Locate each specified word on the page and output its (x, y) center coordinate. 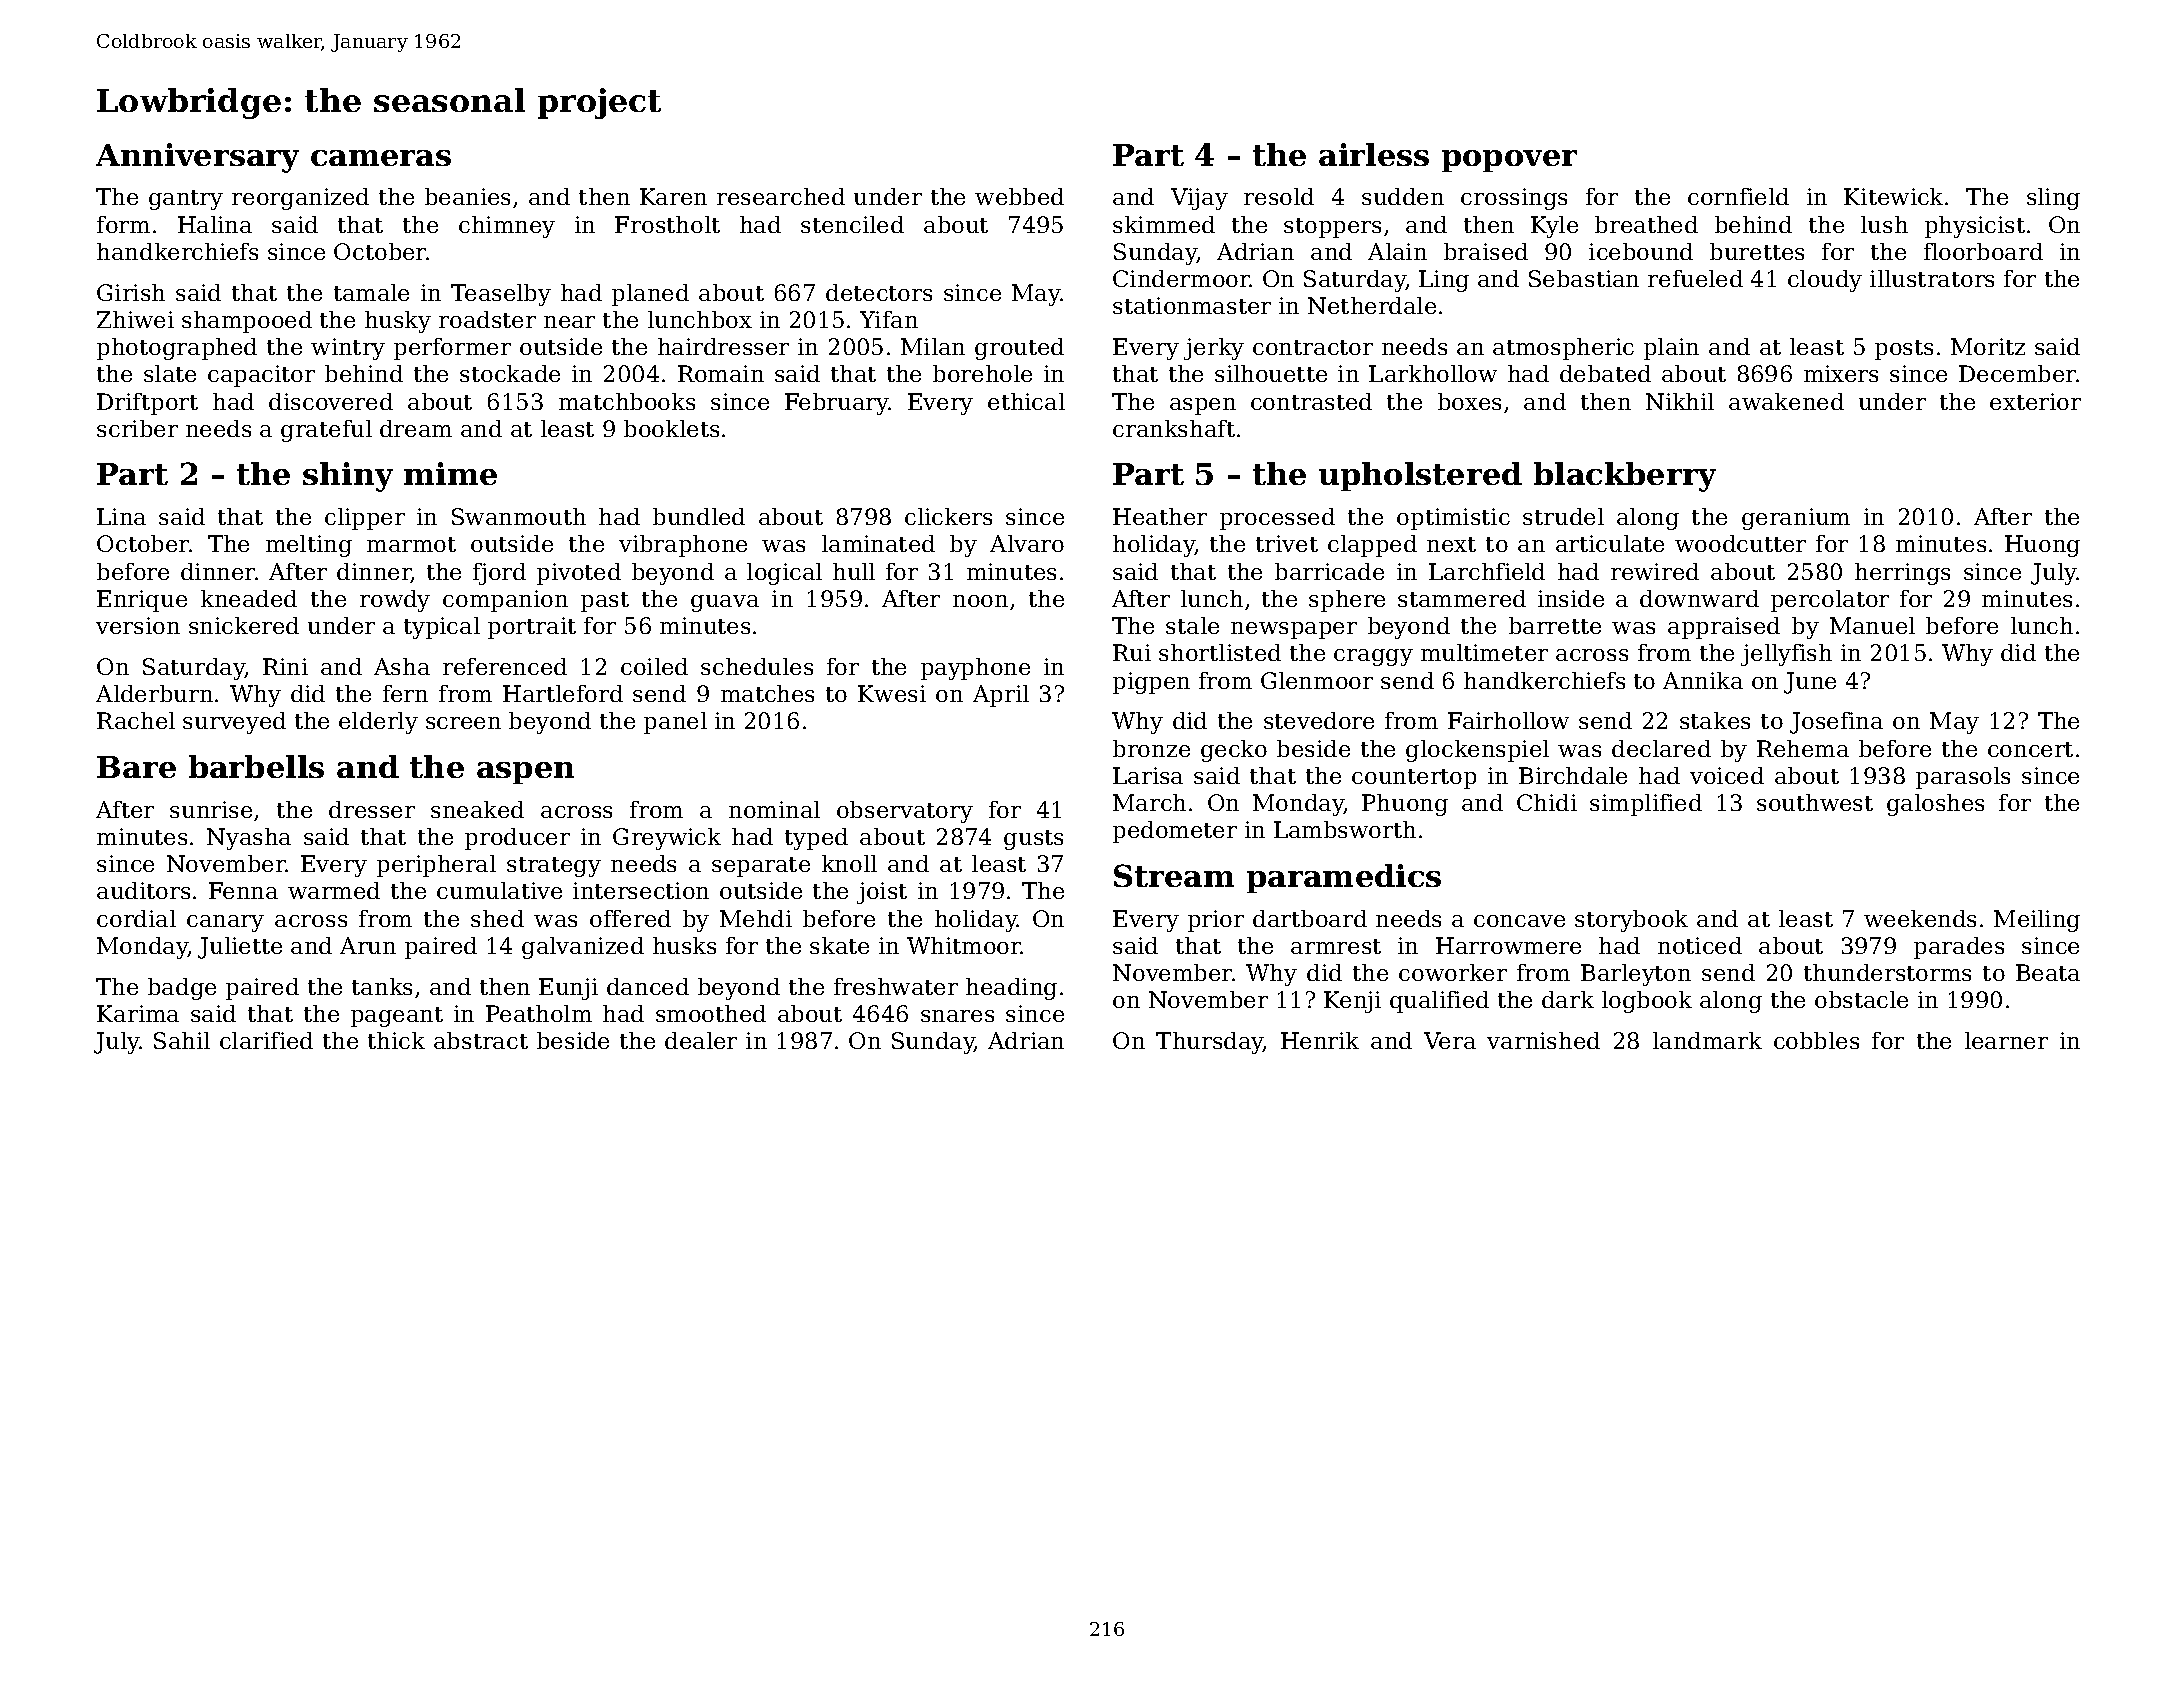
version (138, 625)
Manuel (1872, 625)
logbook (1647, 1002)
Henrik (1320, 1040)
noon (980, 601)
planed (650, 295)
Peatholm (539, 1013)
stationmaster (1192, 305)
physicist (1975, 227)
